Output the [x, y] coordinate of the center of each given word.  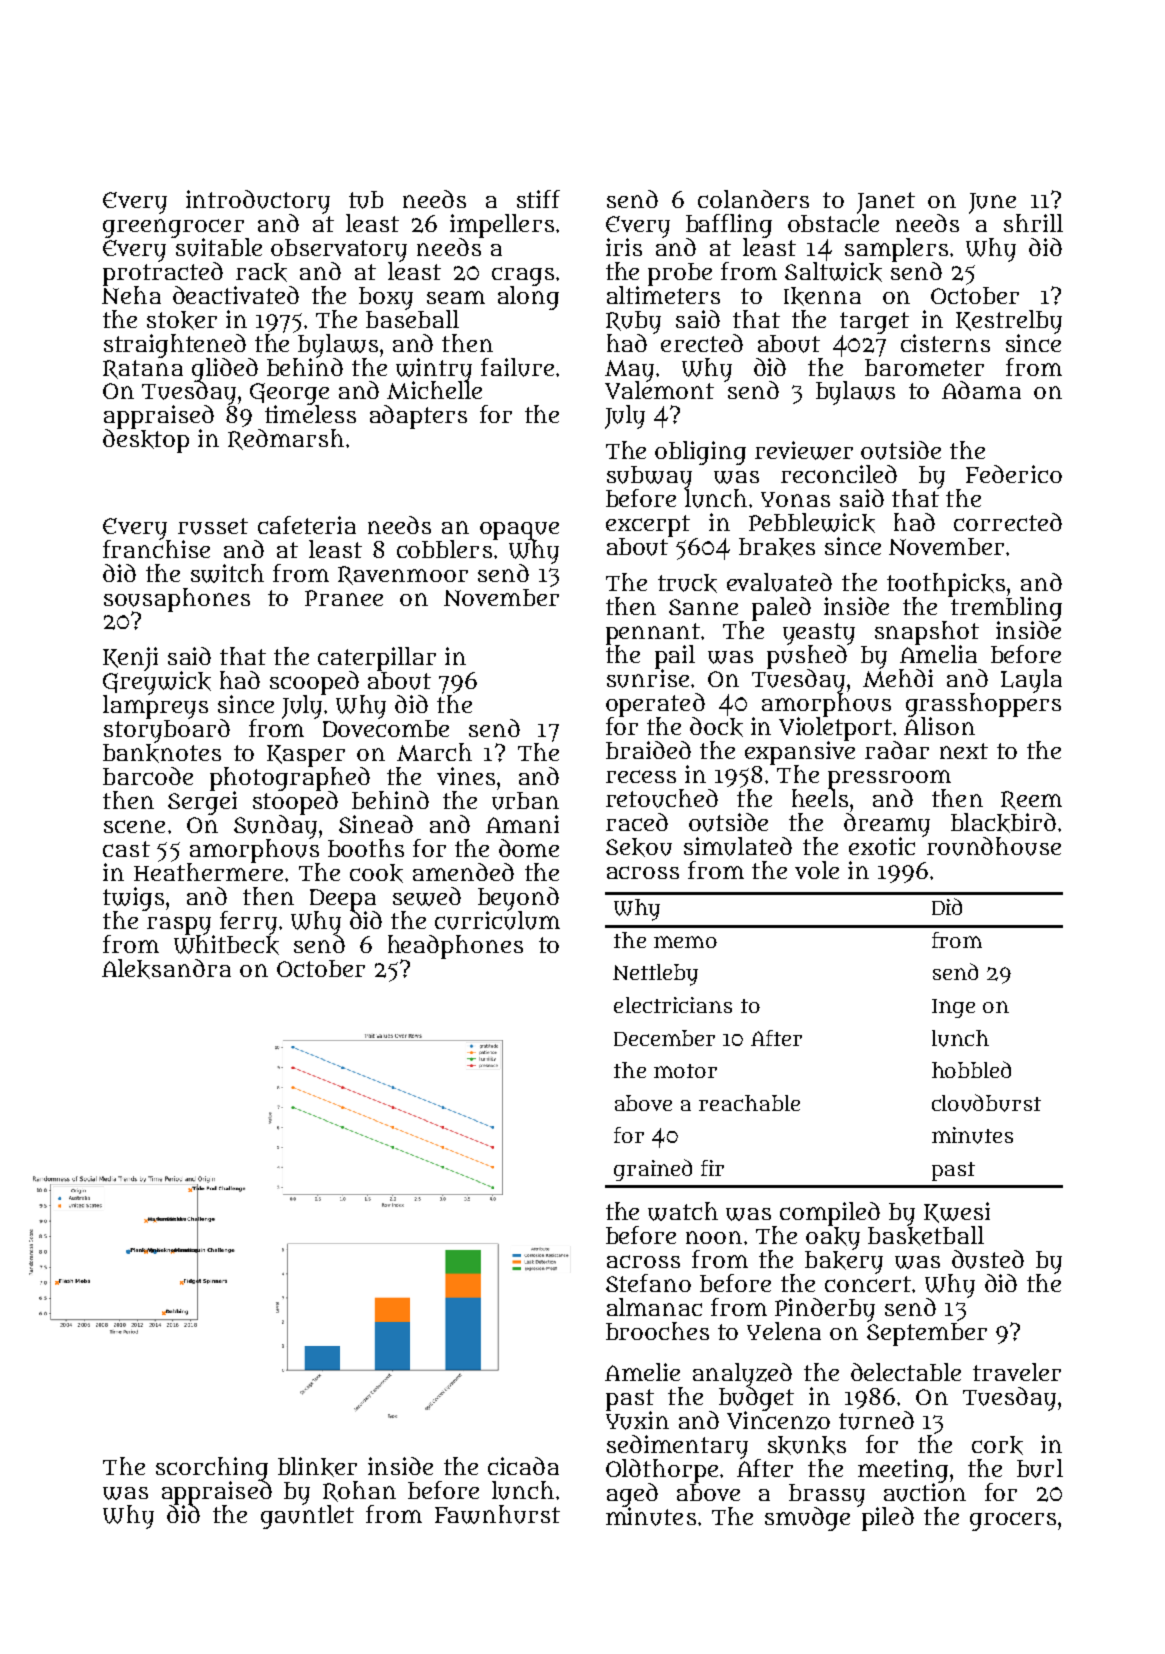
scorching [212, 1469]
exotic [882, 846]
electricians [673, 1005]
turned [876, 1420]
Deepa [343, 900]
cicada [523, 1466]
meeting [903, 1471]
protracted [163, 273]
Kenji [130, 659]
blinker [317, 1467]
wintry [434, 369]
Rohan [359, 1491]
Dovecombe [386, 728]
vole [817, 870]
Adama [981, 390]
